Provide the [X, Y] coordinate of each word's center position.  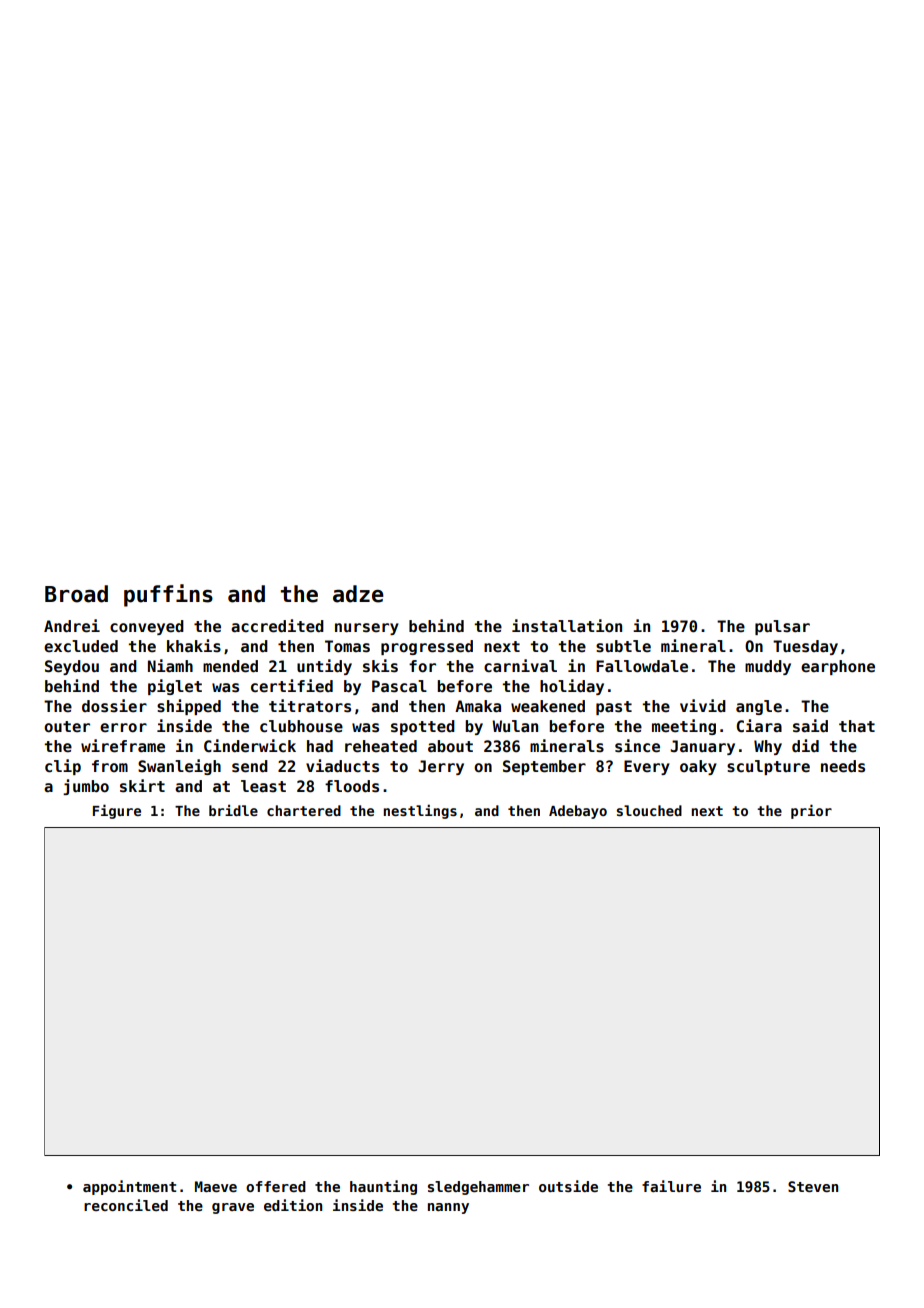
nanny [448, 1208]
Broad [76, 594]
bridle [233, 810]
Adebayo [578, 812]
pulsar [782, 627]
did [805, 745]
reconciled [126, 1205]
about [450, 746]
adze [358, 594]
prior [811, 811]
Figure [117, 811]
